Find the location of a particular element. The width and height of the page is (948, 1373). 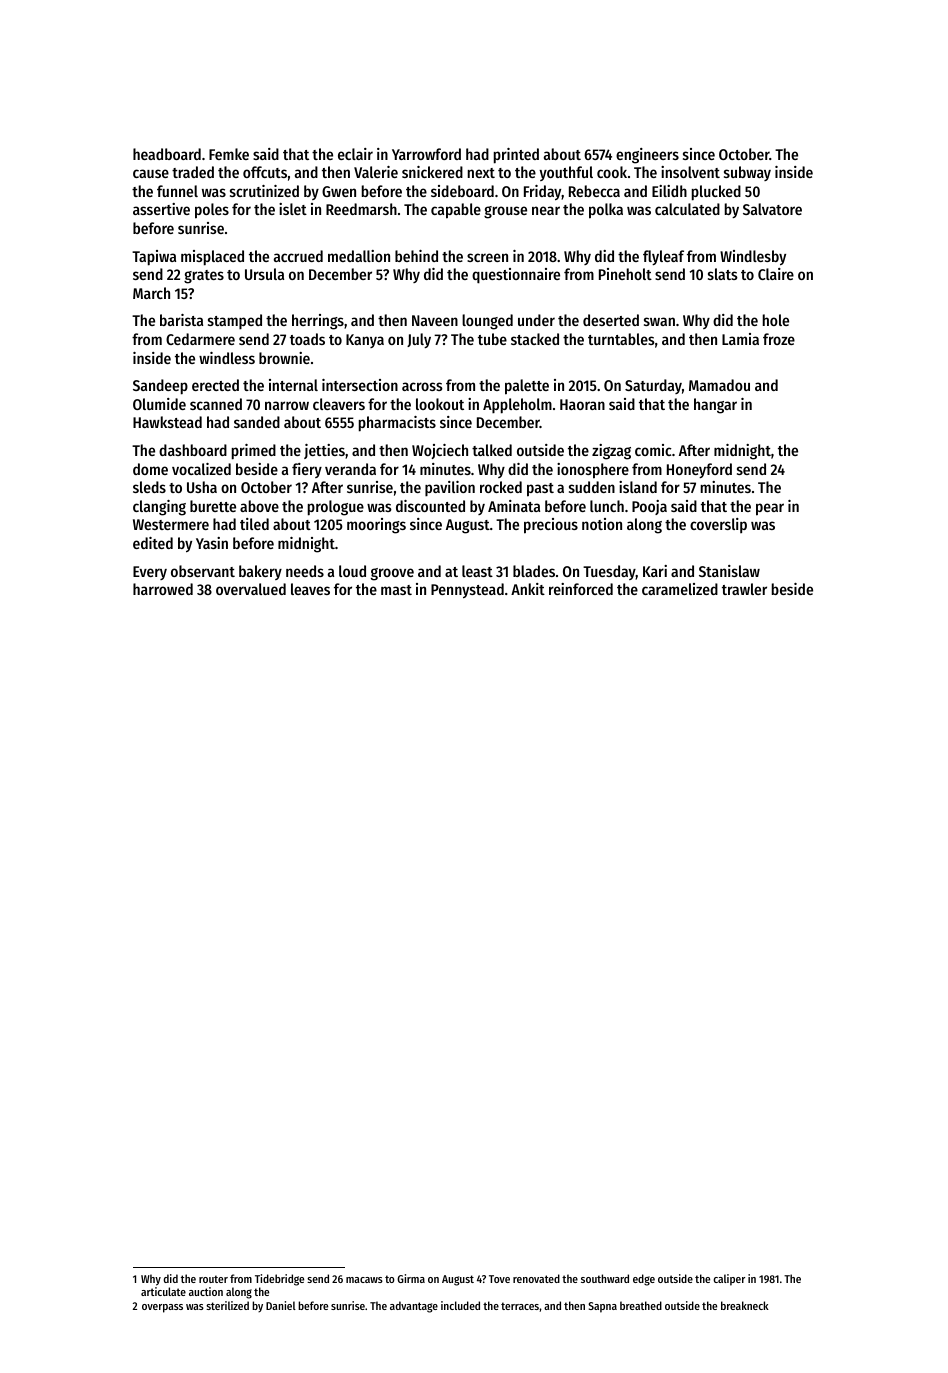

Friday is located at coordinates (543, 192).
